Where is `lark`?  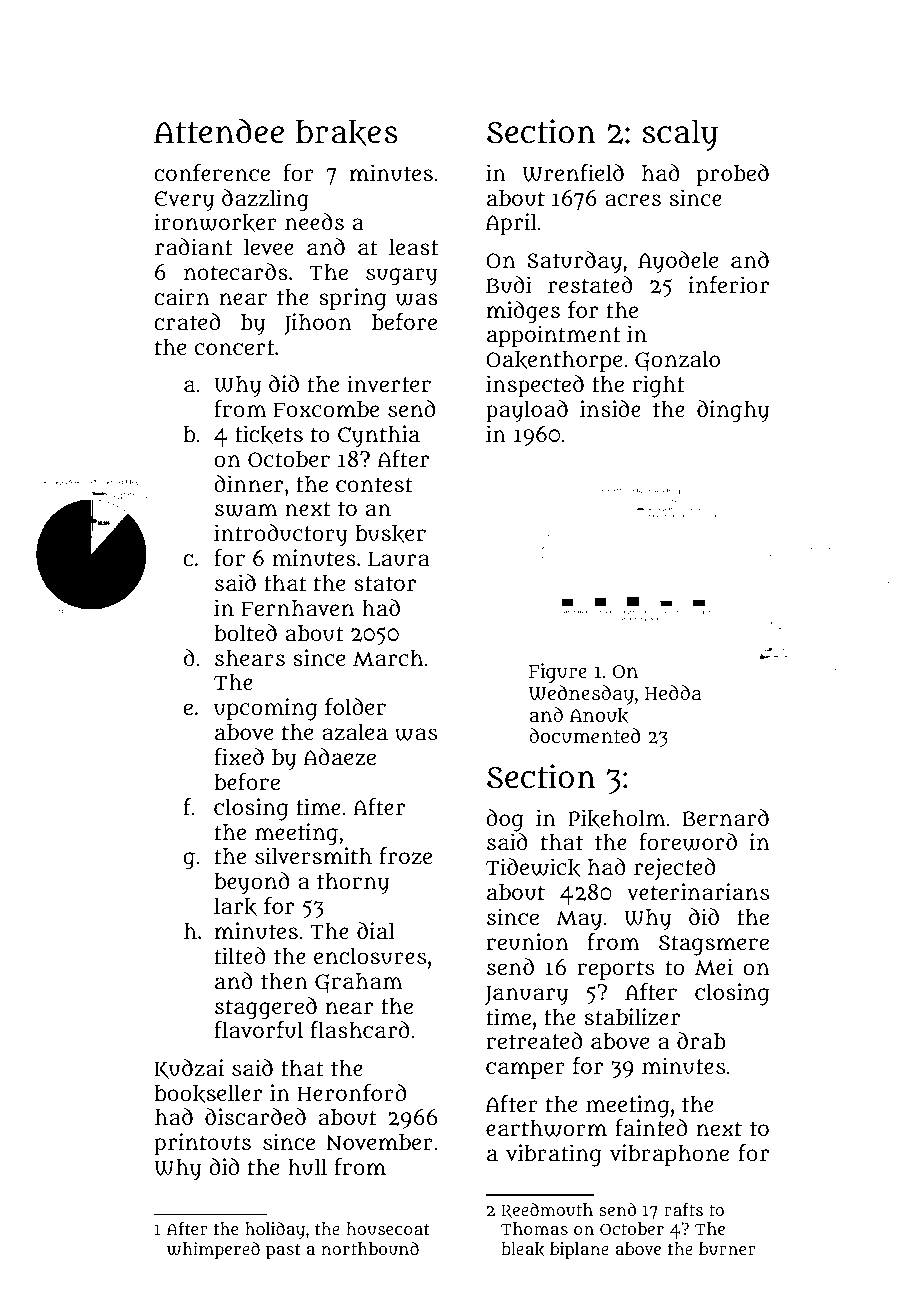 lark is located at coordinates (235, 906).
